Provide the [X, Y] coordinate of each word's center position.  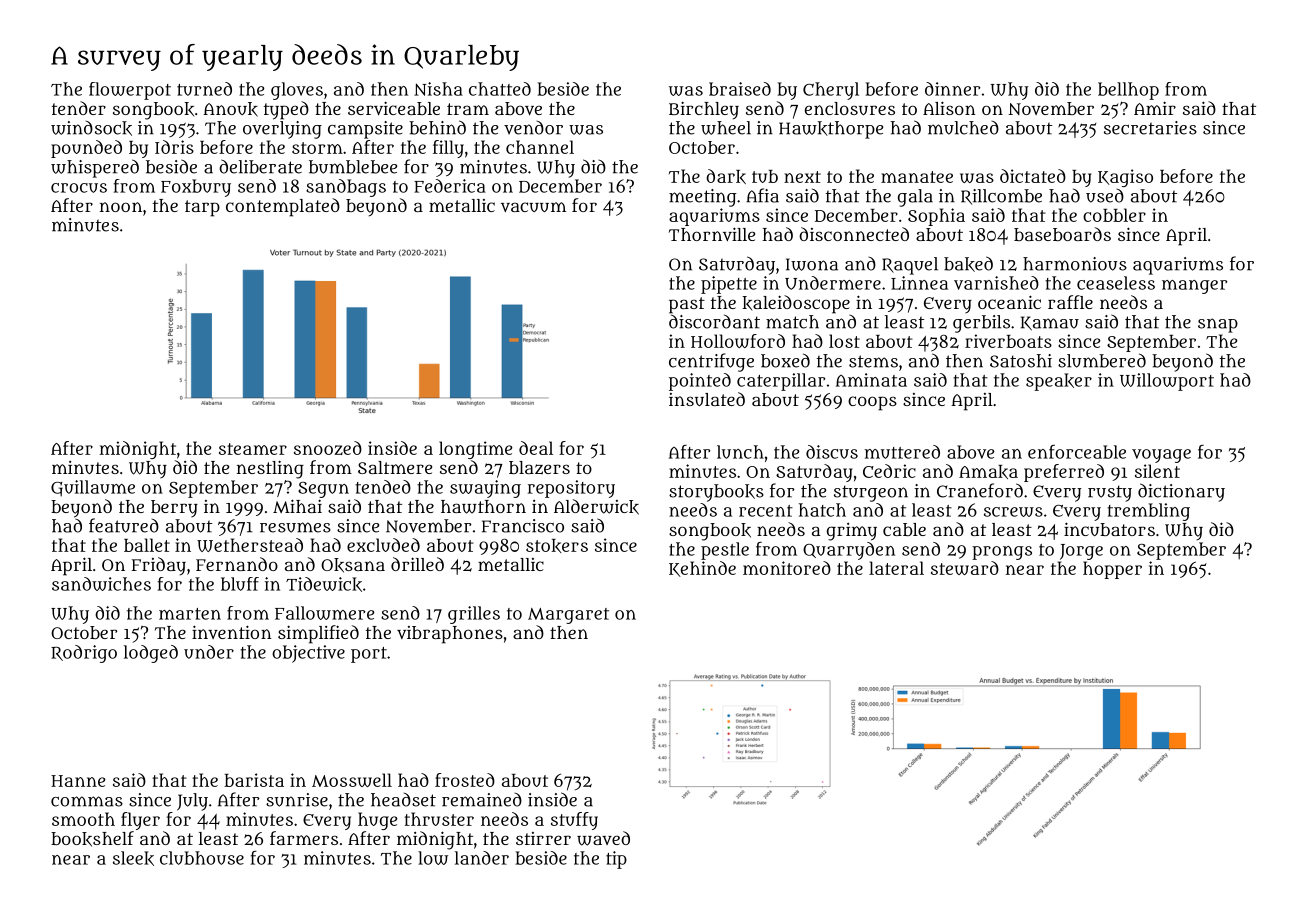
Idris [174, 147]
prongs [1002, 553]
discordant [714, 321]
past [687, 305]
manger [1194, 287]
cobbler [1114, 215]
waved [603, 838]
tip [616, 860]
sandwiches [101, 584]
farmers [304, 838]
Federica [450, 186]
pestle [725, 551]
